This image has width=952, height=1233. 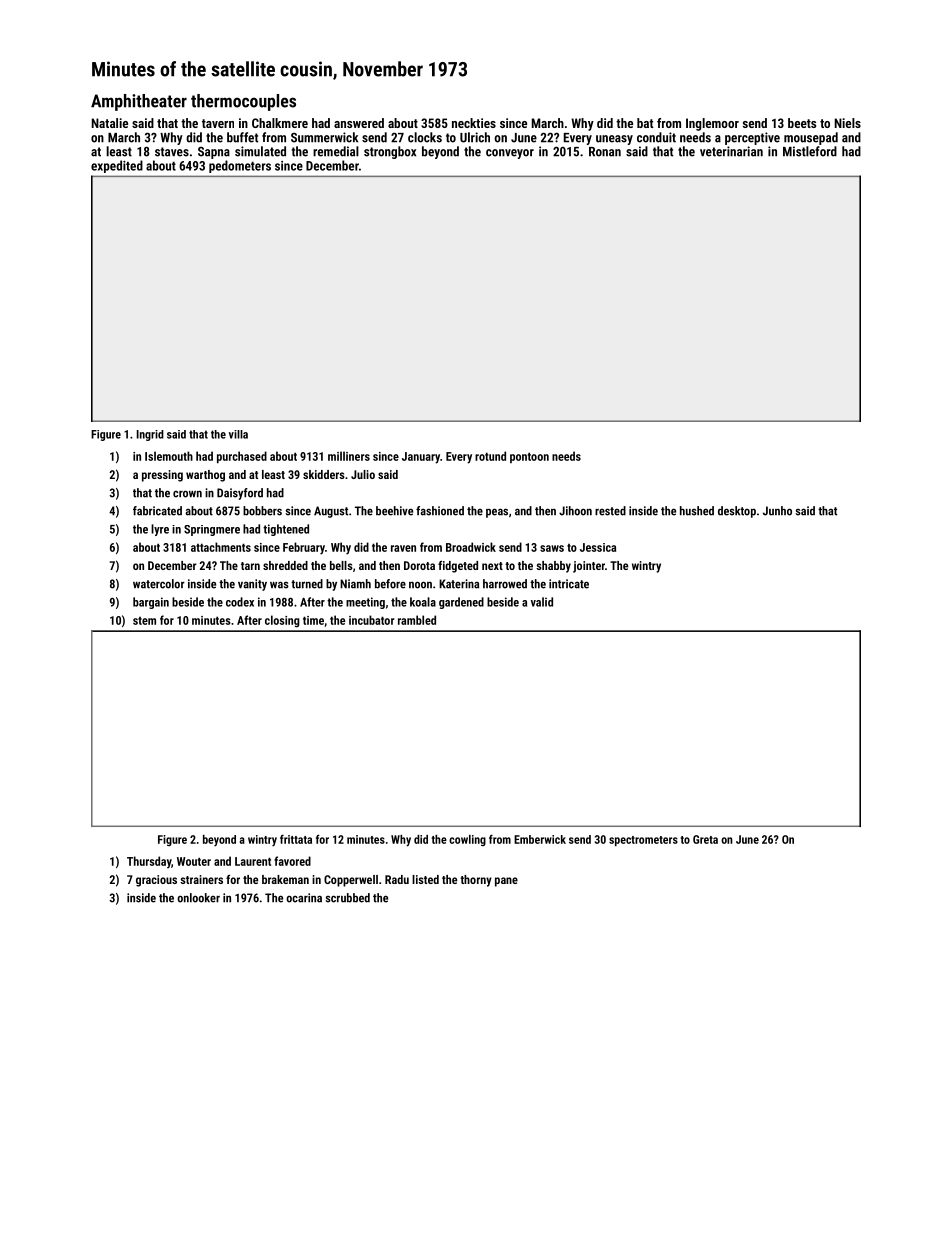 I want to click on beets, so click(x=802, y=123).
